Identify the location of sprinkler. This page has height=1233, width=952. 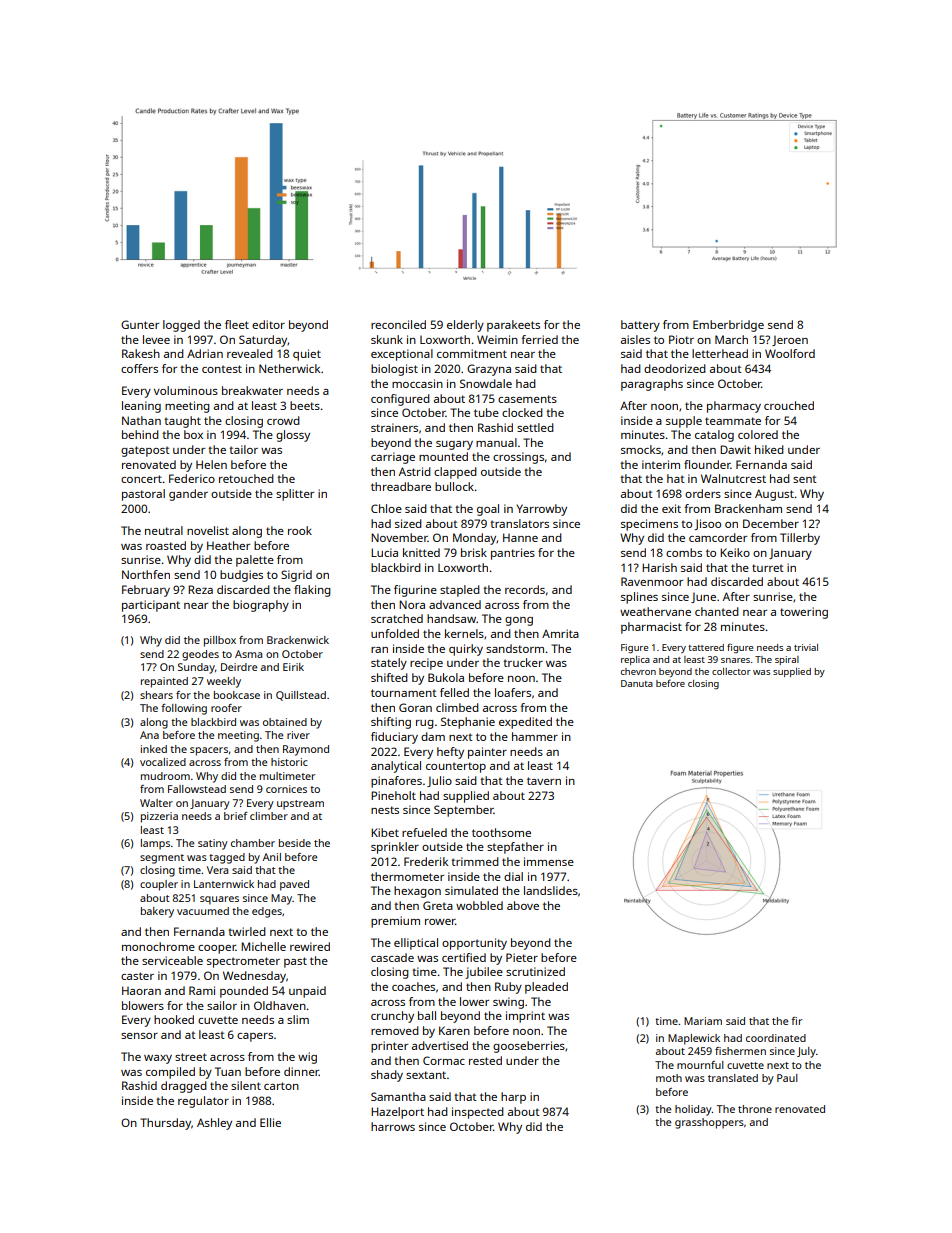
(395, 848).
